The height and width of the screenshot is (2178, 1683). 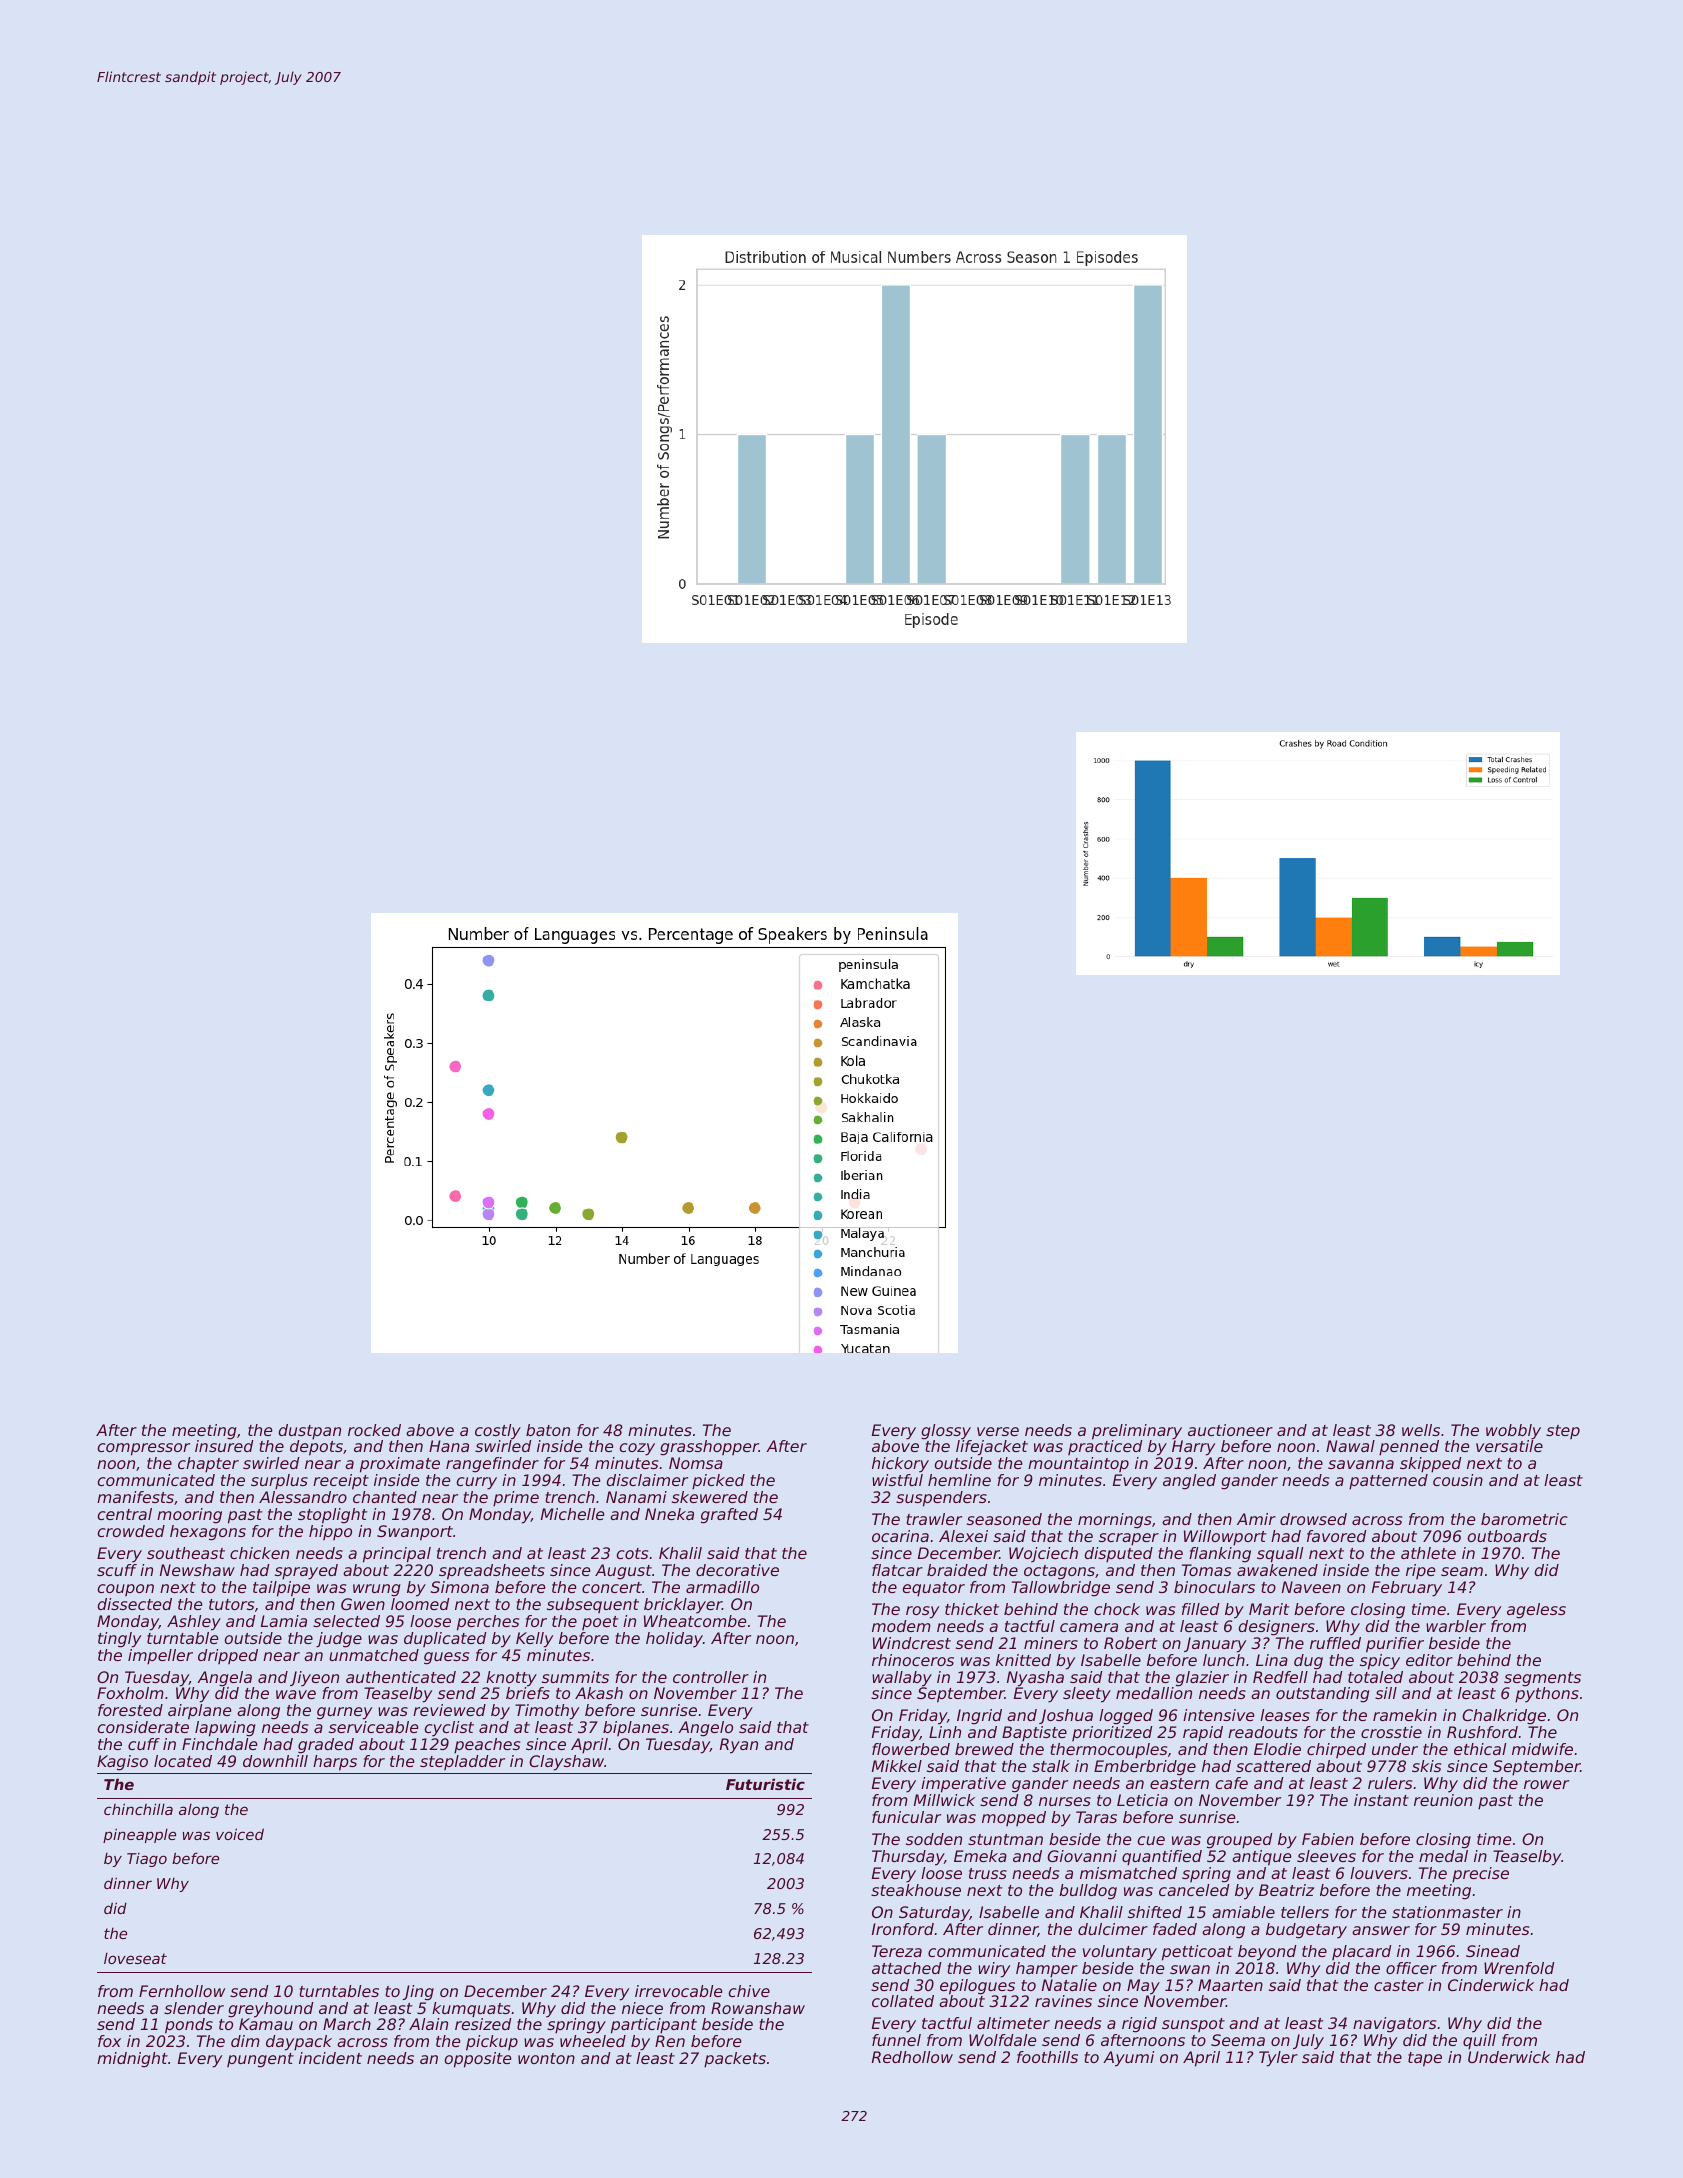 I want to click on costly, so click(x=498, y=1432).
